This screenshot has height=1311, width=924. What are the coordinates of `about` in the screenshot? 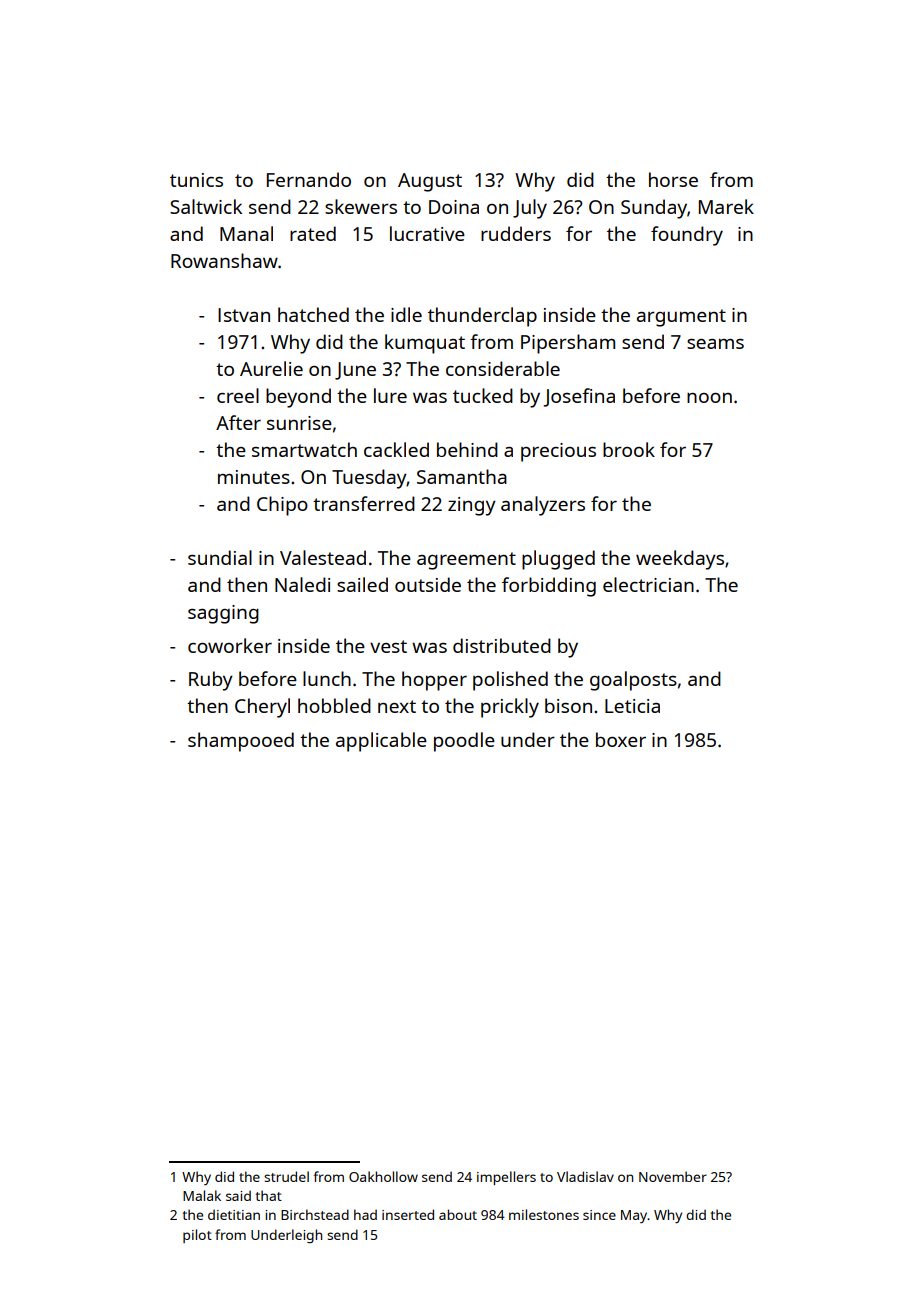 It's located at (458, 1214).
